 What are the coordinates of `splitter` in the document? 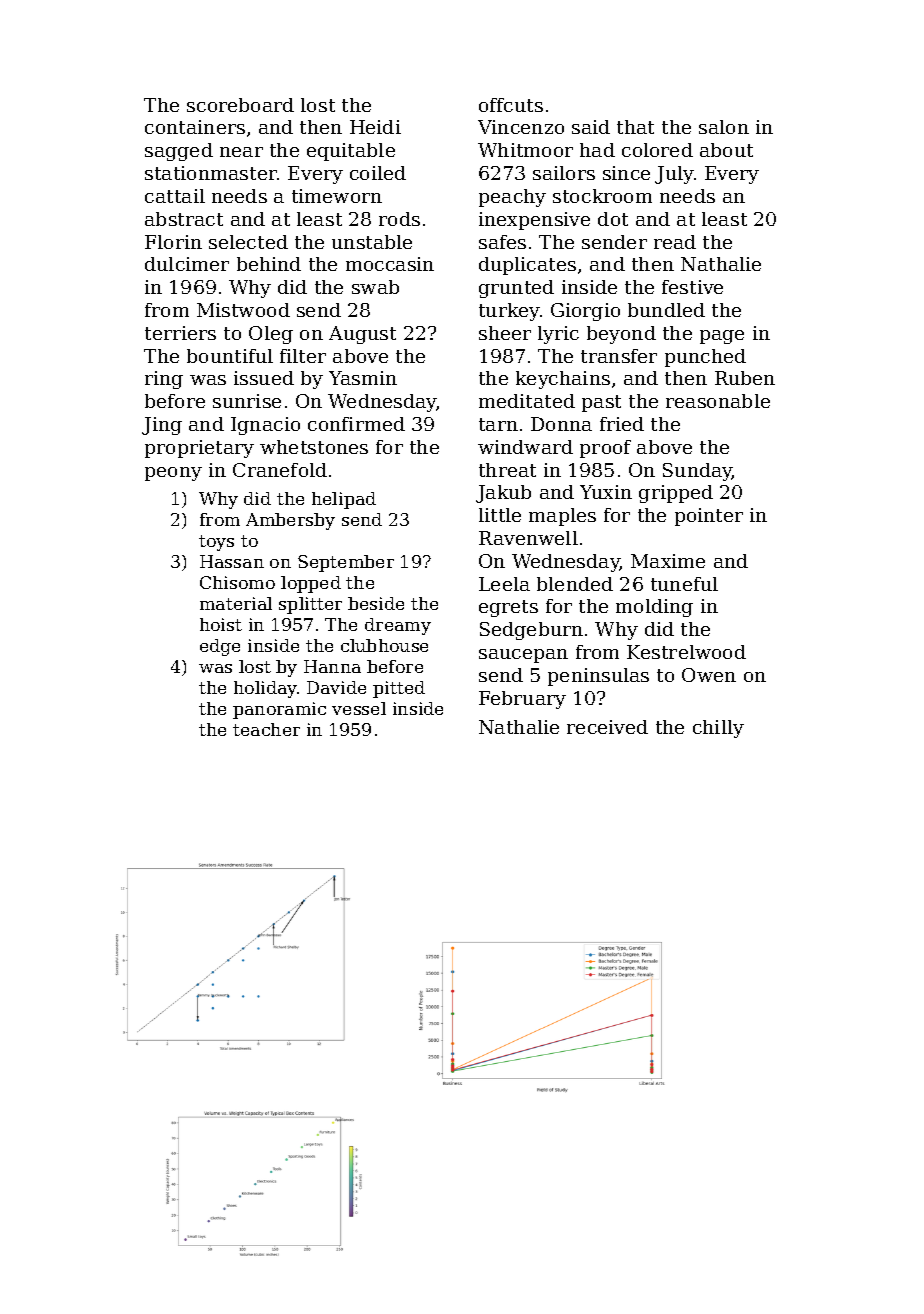 It's located at (310, 605).
